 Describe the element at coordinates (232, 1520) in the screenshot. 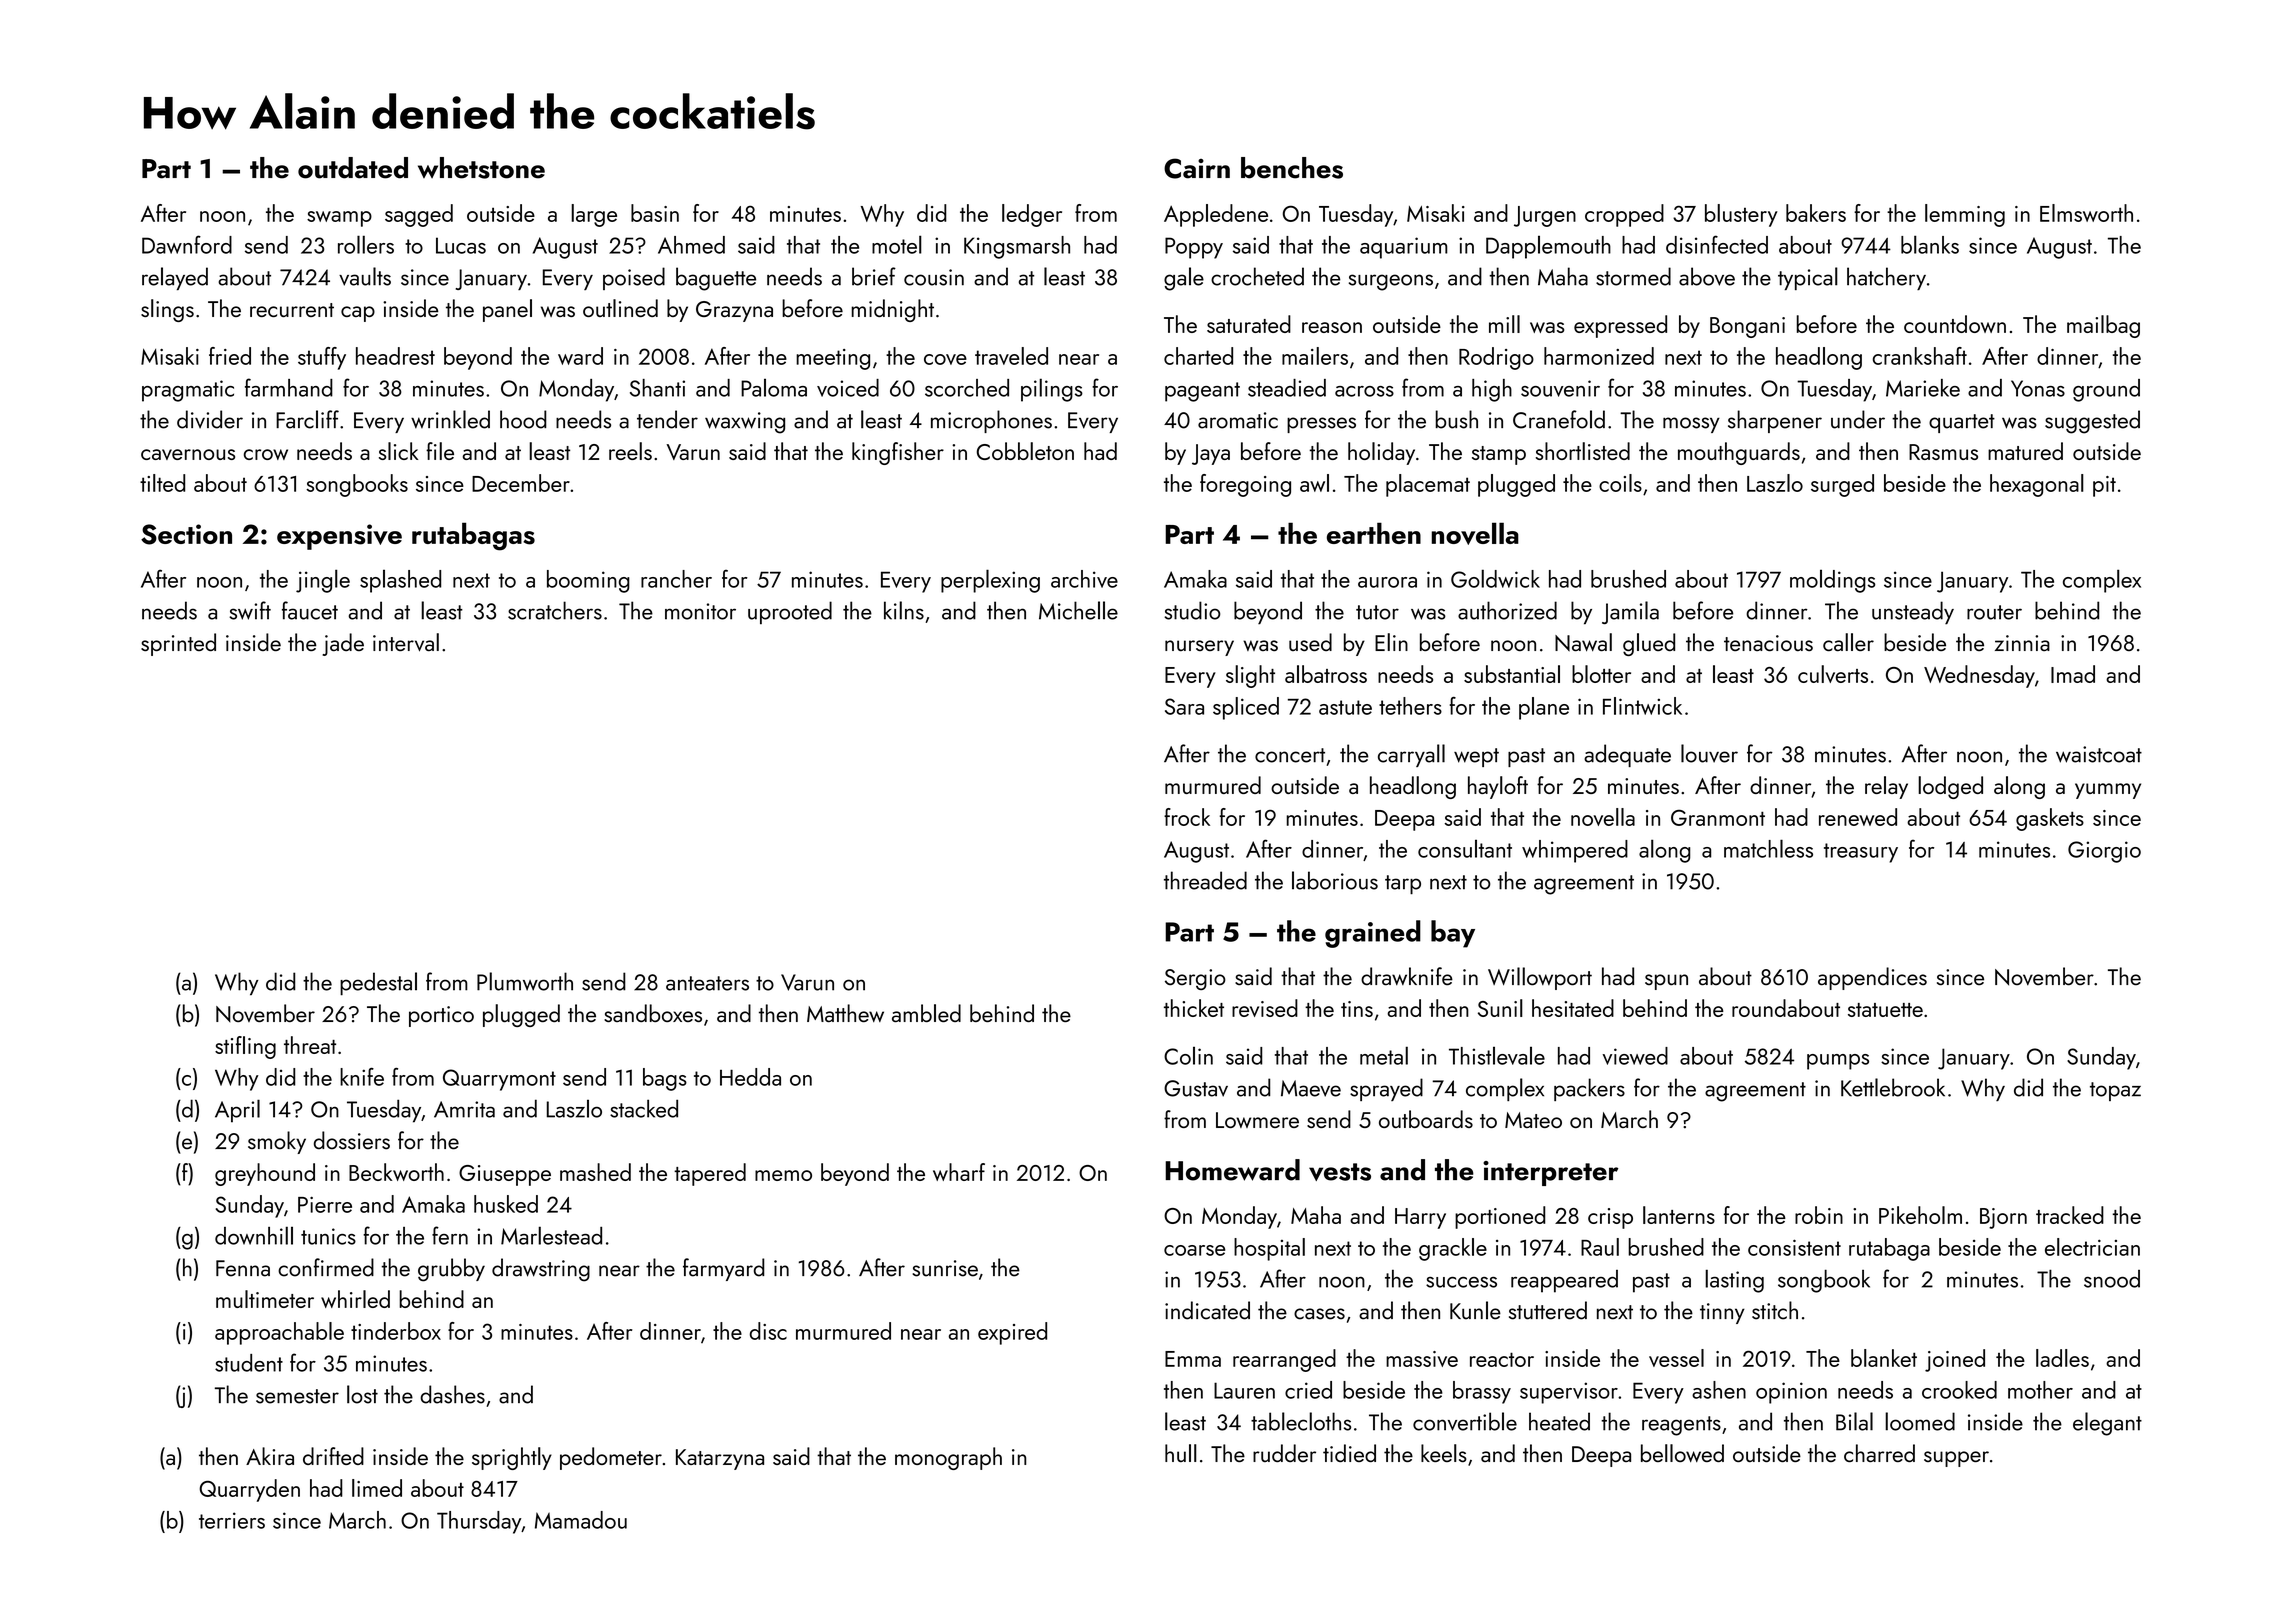

I see `terriers` at that location.
